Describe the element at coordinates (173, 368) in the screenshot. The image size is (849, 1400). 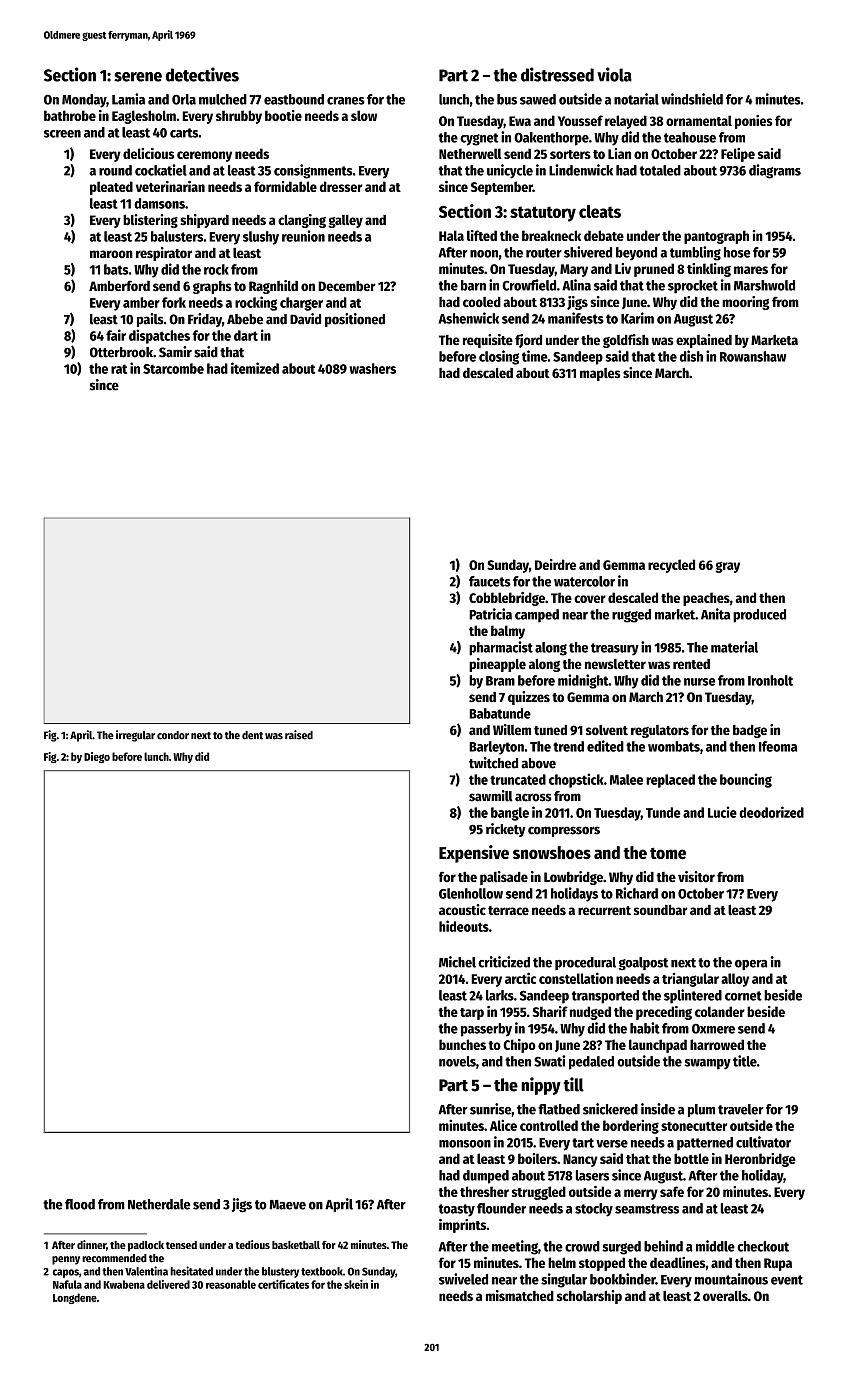
I see `Starcombe` at that location.
